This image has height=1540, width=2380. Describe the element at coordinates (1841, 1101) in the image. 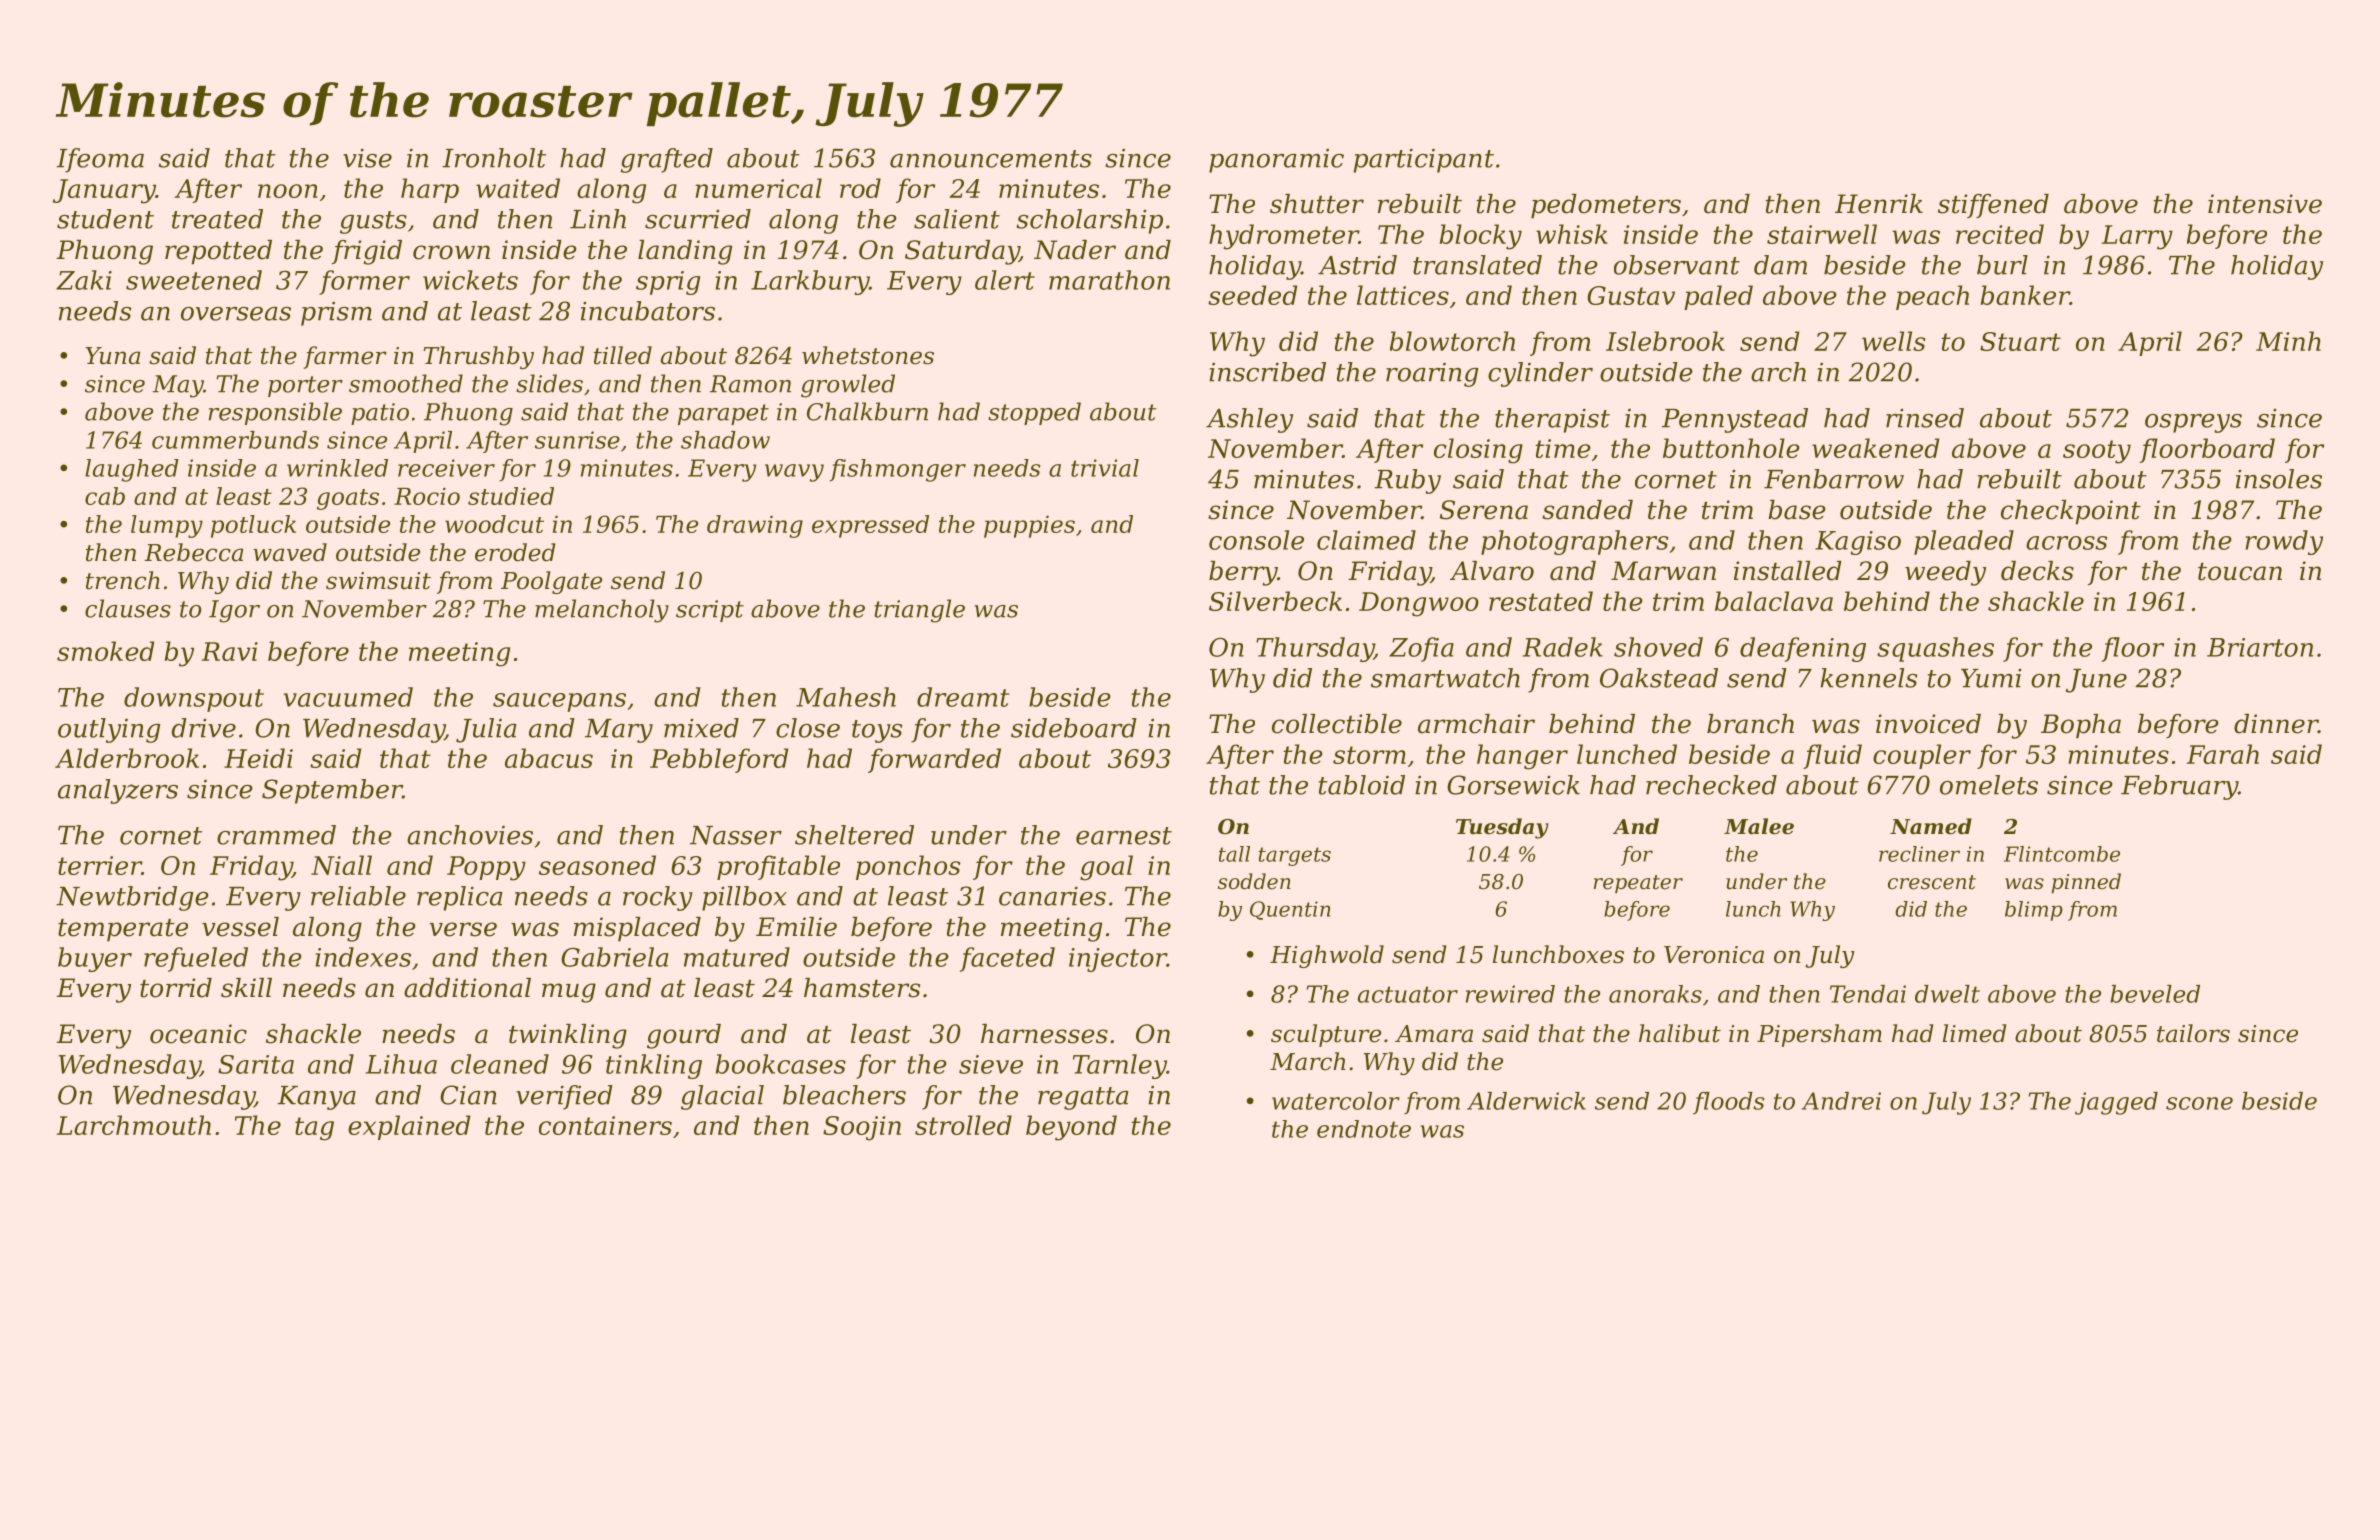

I see `Andrei` at that location.
